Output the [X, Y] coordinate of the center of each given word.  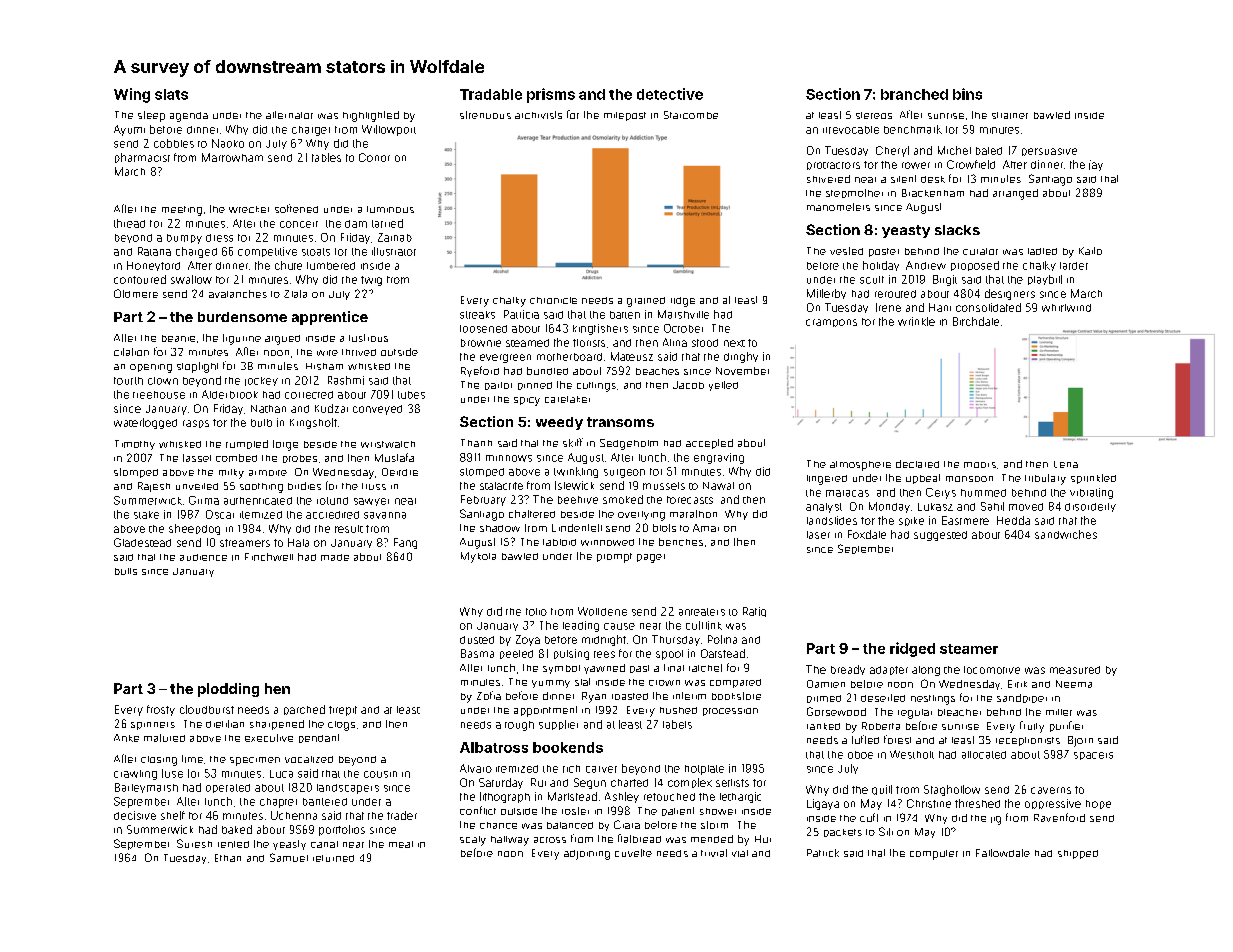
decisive [135, 815]
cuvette [633, 853]
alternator [289, 115]
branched [914, 94]
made [335, 557]
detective [670, 94]
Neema [1074, 684]
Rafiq [754, 612]
